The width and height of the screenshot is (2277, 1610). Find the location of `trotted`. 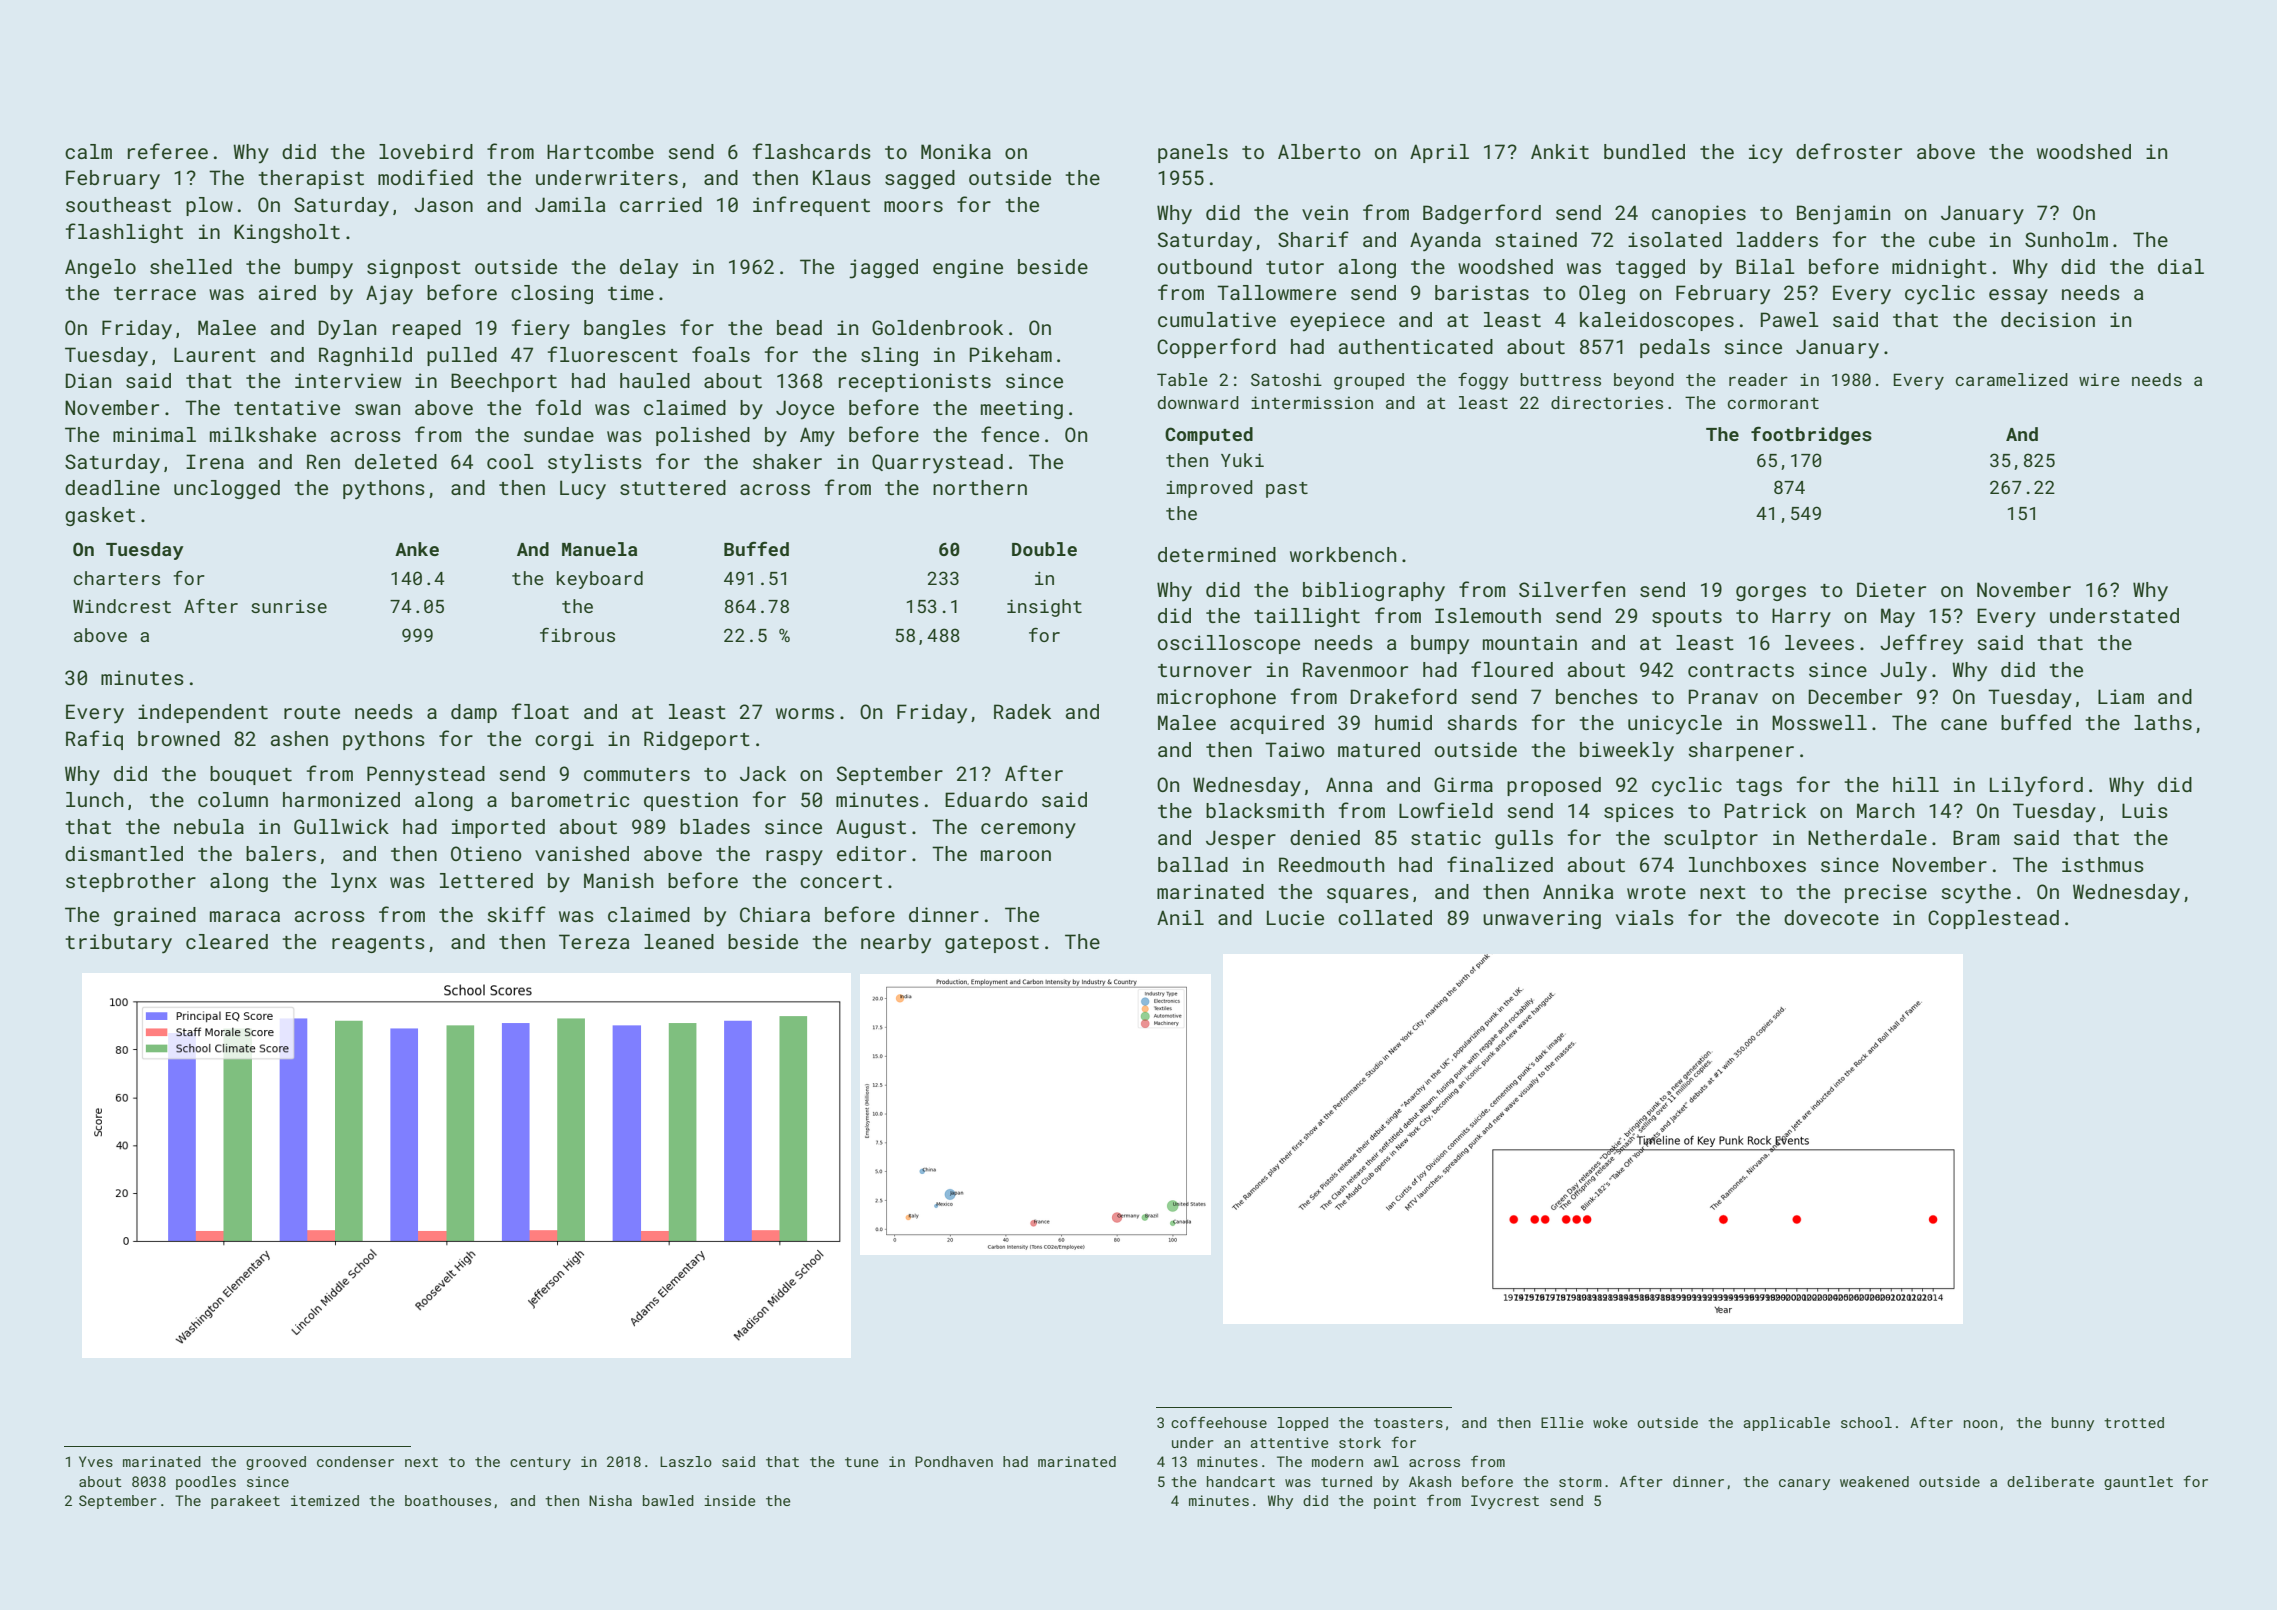

trotted is located at coordinates (2134, 1422).
